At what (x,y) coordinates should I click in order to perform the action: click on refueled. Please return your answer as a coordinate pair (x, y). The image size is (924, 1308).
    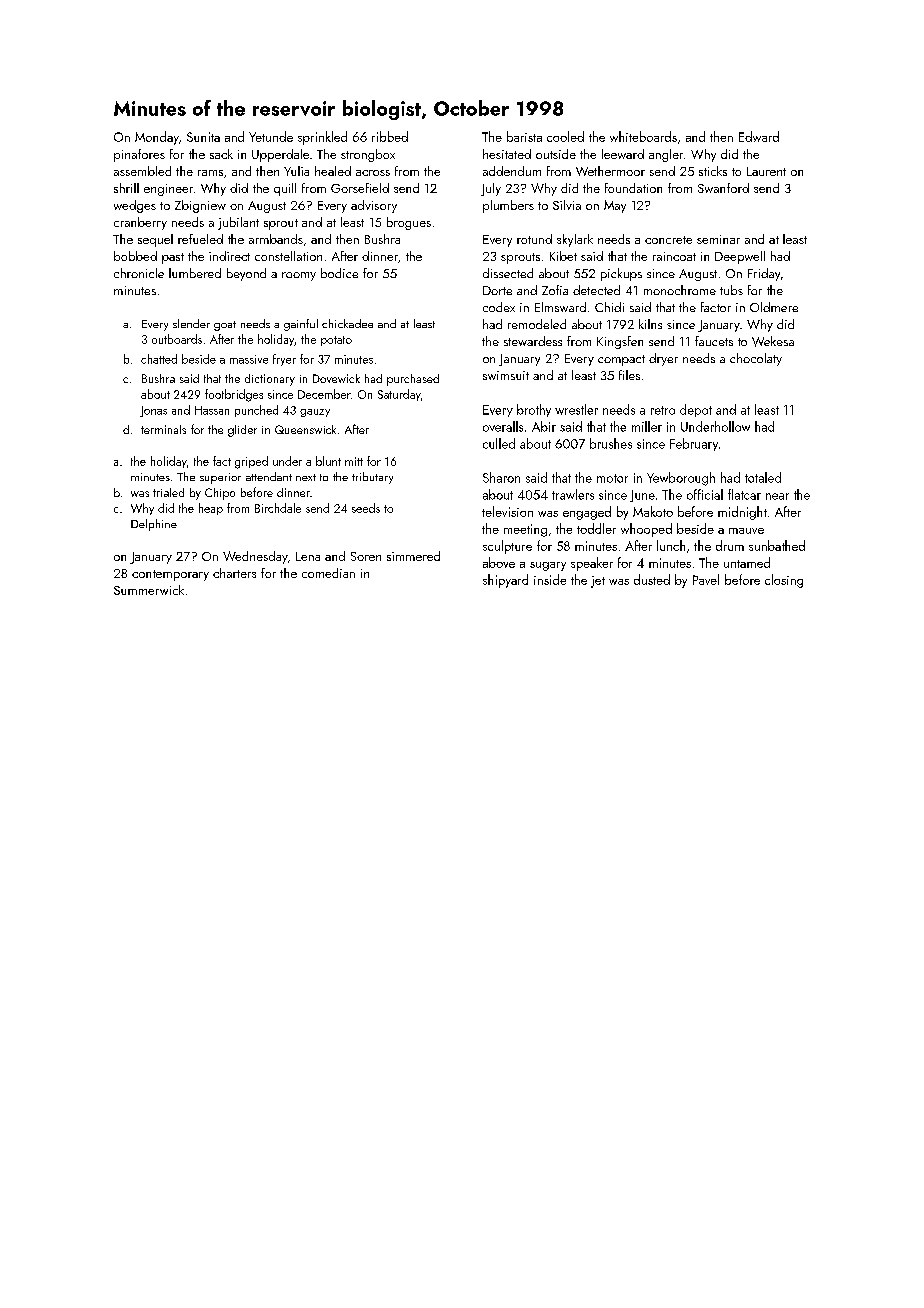
    Looking at the image, I should click on (200, 239).
